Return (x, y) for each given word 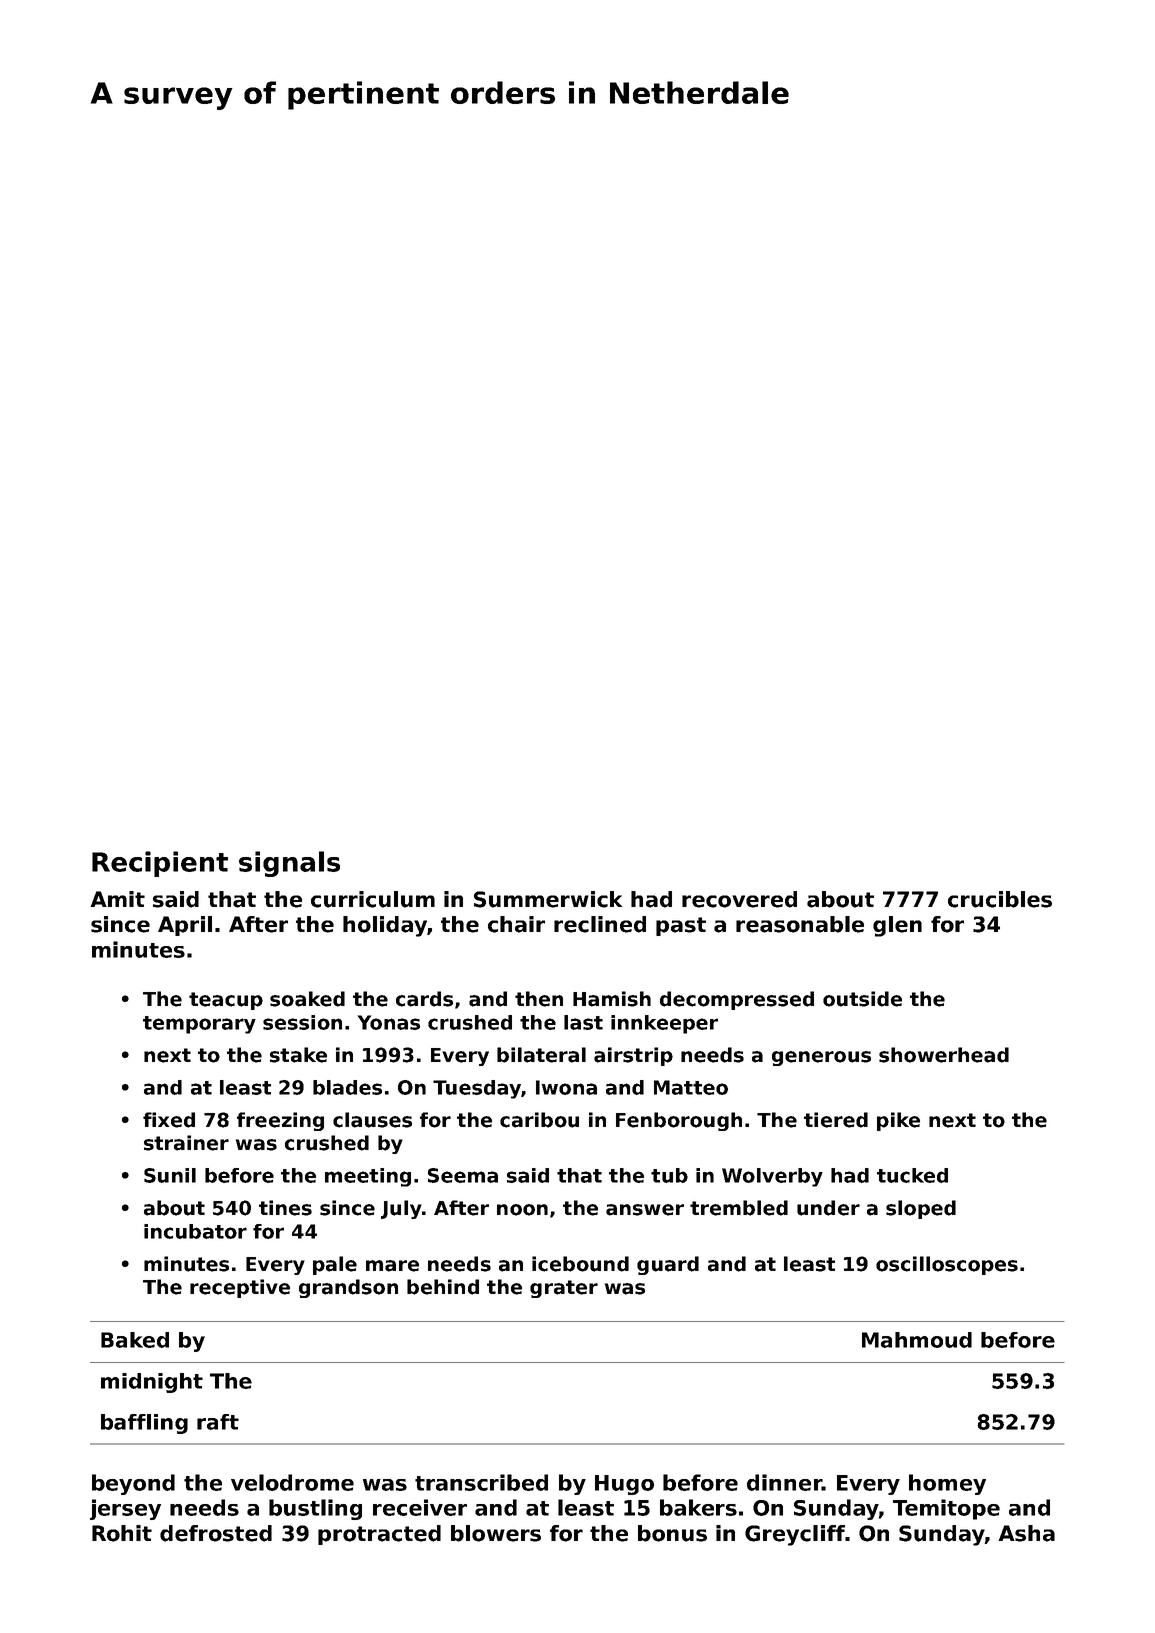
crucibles (1000, 899)
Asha (1026, 1533)
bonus (672, 1533)
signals (289, 864)
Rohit (122, 1533)
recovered (739, 899)
